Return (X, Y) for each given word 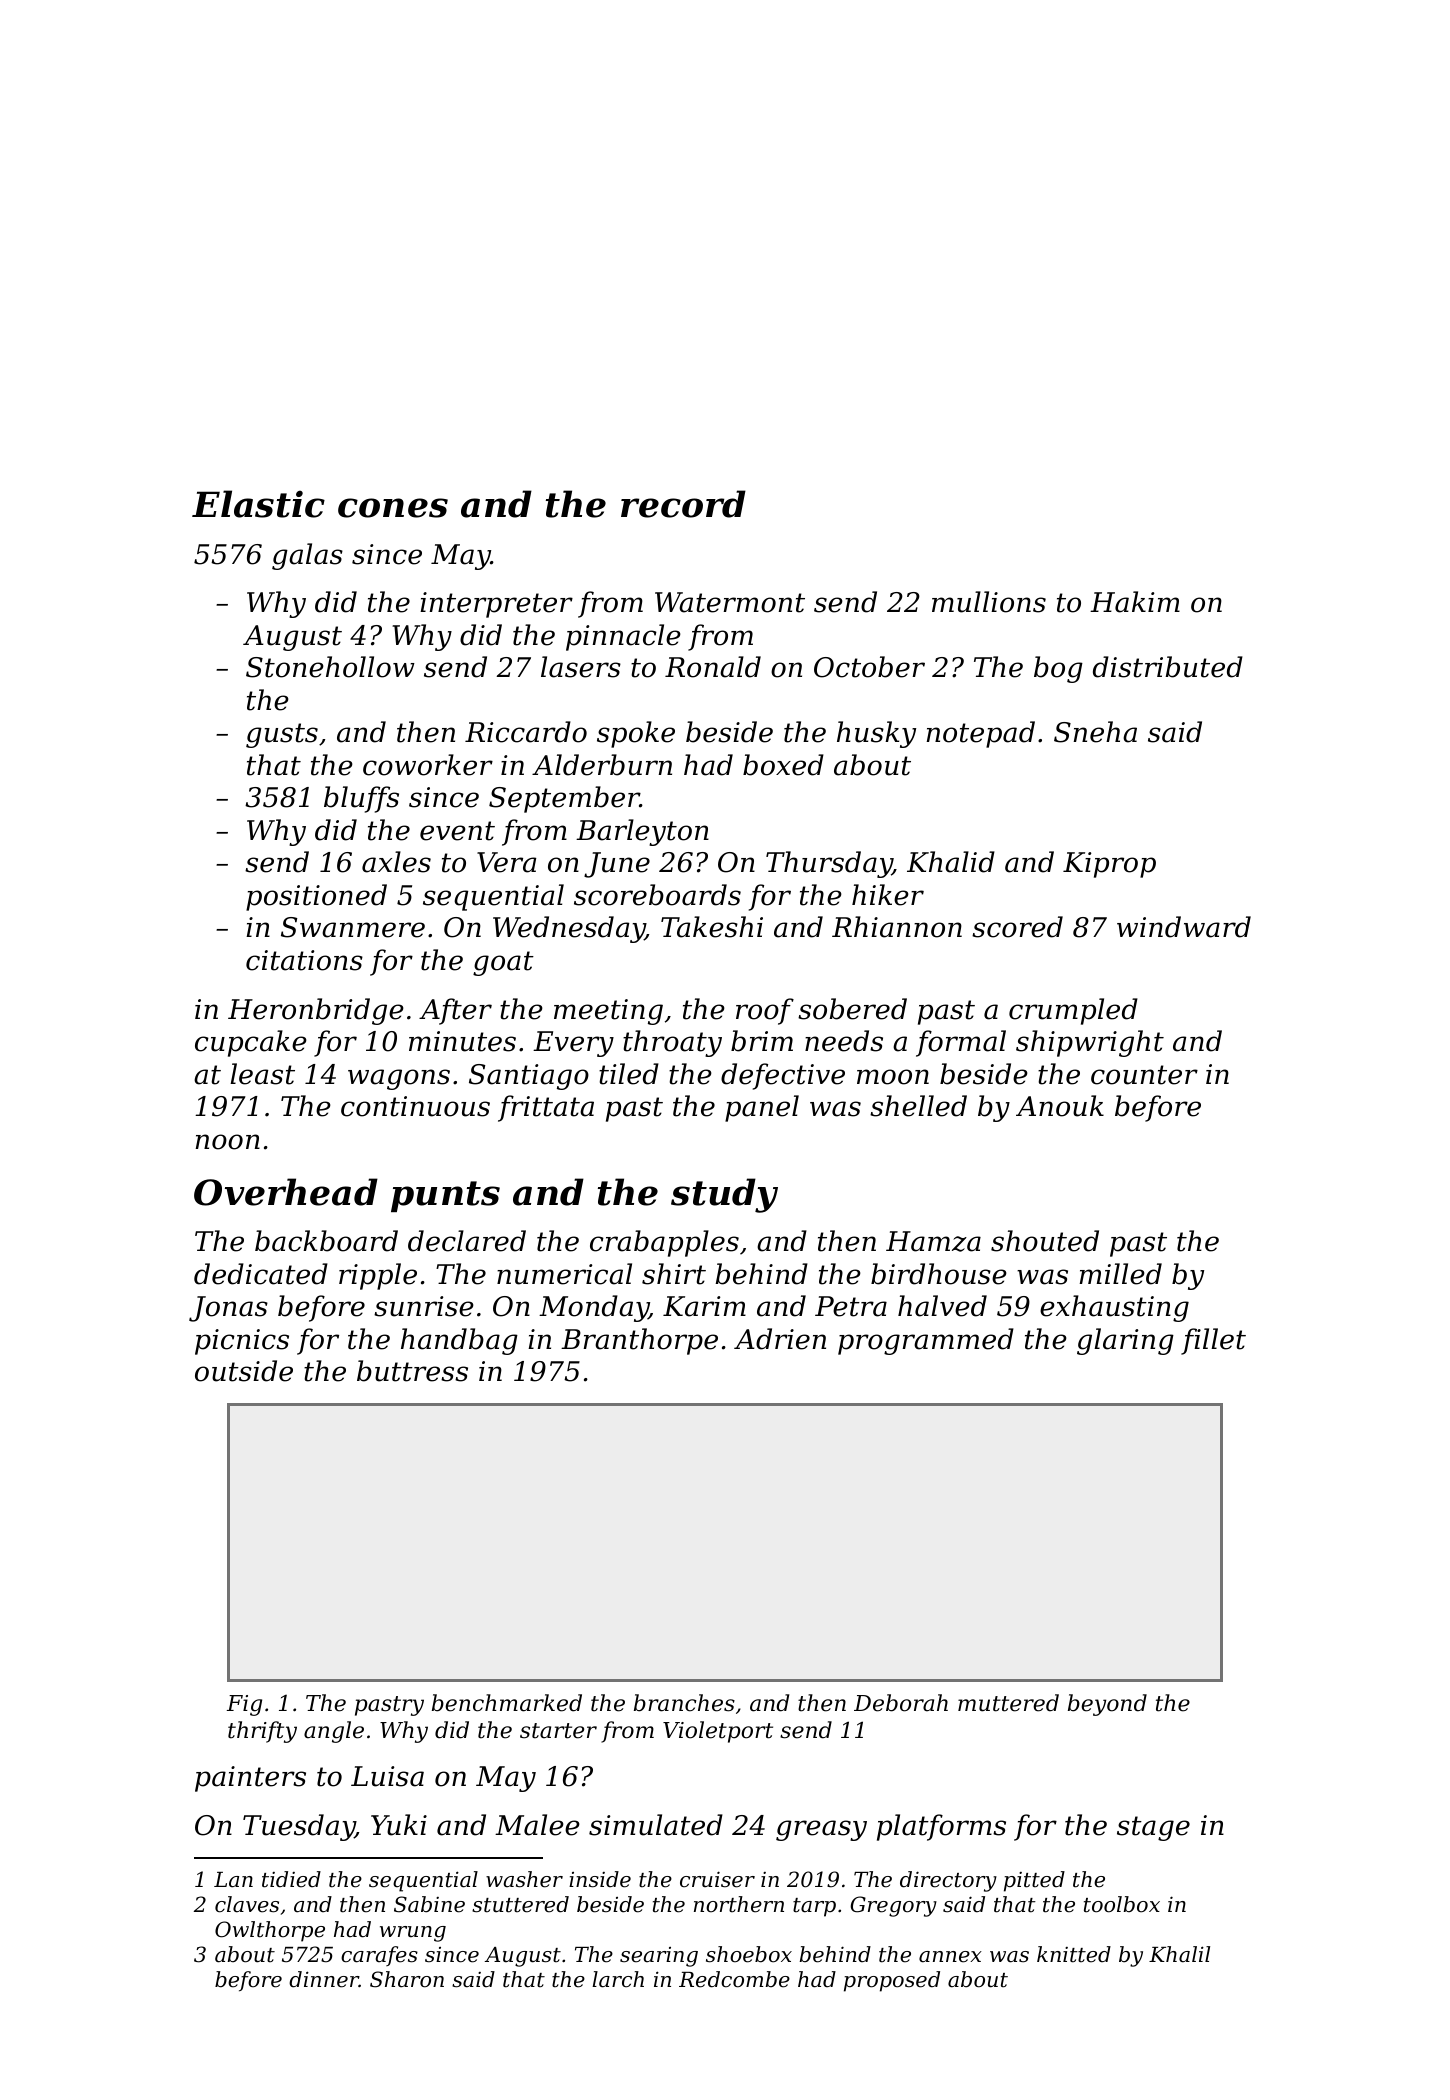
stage (1153, 1828)
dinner (324, 1979)
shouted (1045, 1241)
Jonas (228, 1309)
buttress (412, 1371)
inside (600, 1879)
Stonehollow (330, 667)
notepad (981, 734)
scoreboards (657, 895)
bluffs (361, 799)
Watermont (730, 602)
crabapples (664, 1243)
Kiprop (1109, 865)
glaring (1125, 1341)
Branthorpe (639, 1341)
